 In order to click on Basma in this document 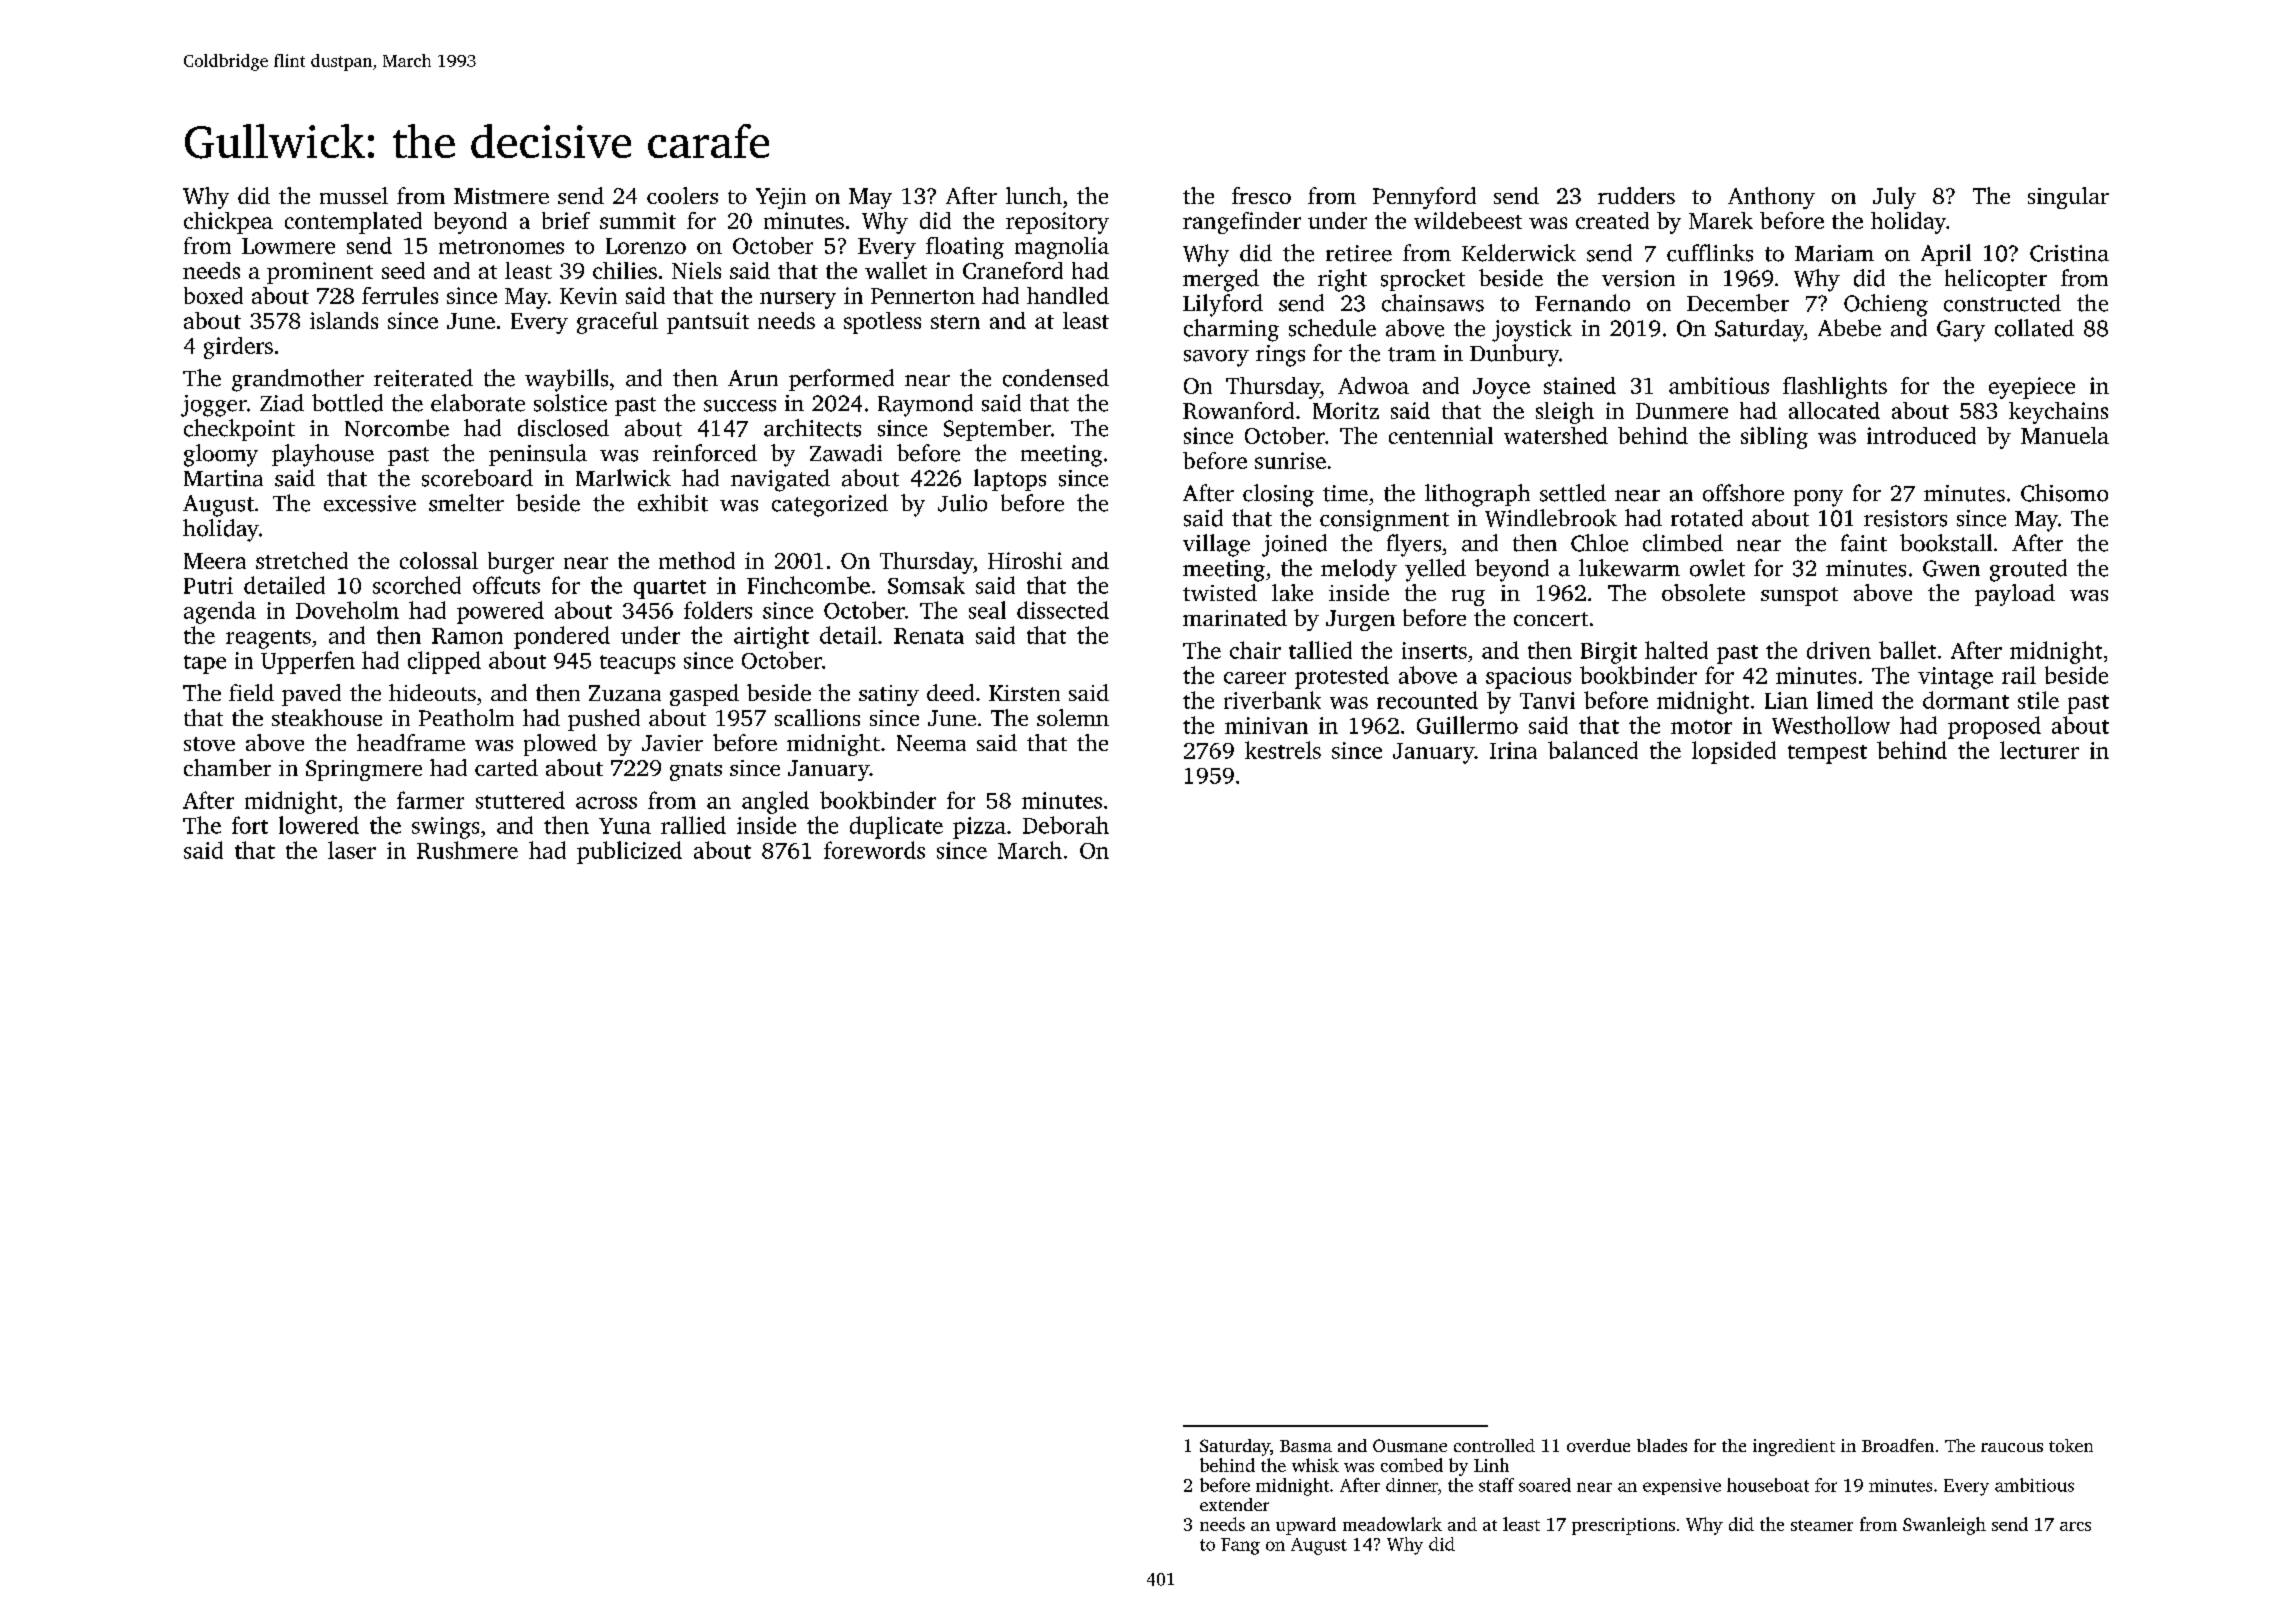, I will do `click(1306, 1446)`.
